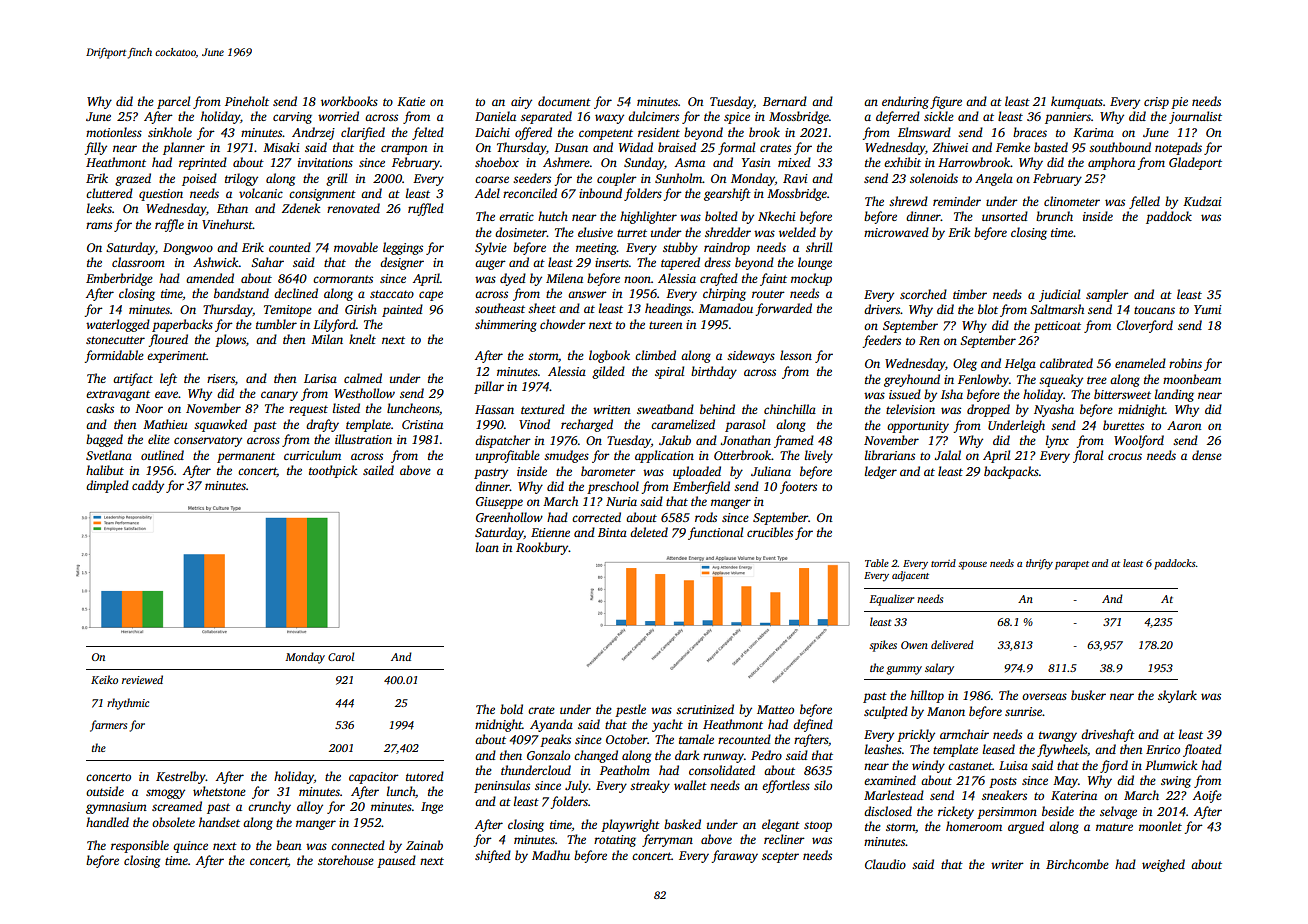 This image has width=1308, height=924. What do you see at coordinates (1108, 735) in the image?
I see `driveshaft` at bounding box center [1108, 735].
